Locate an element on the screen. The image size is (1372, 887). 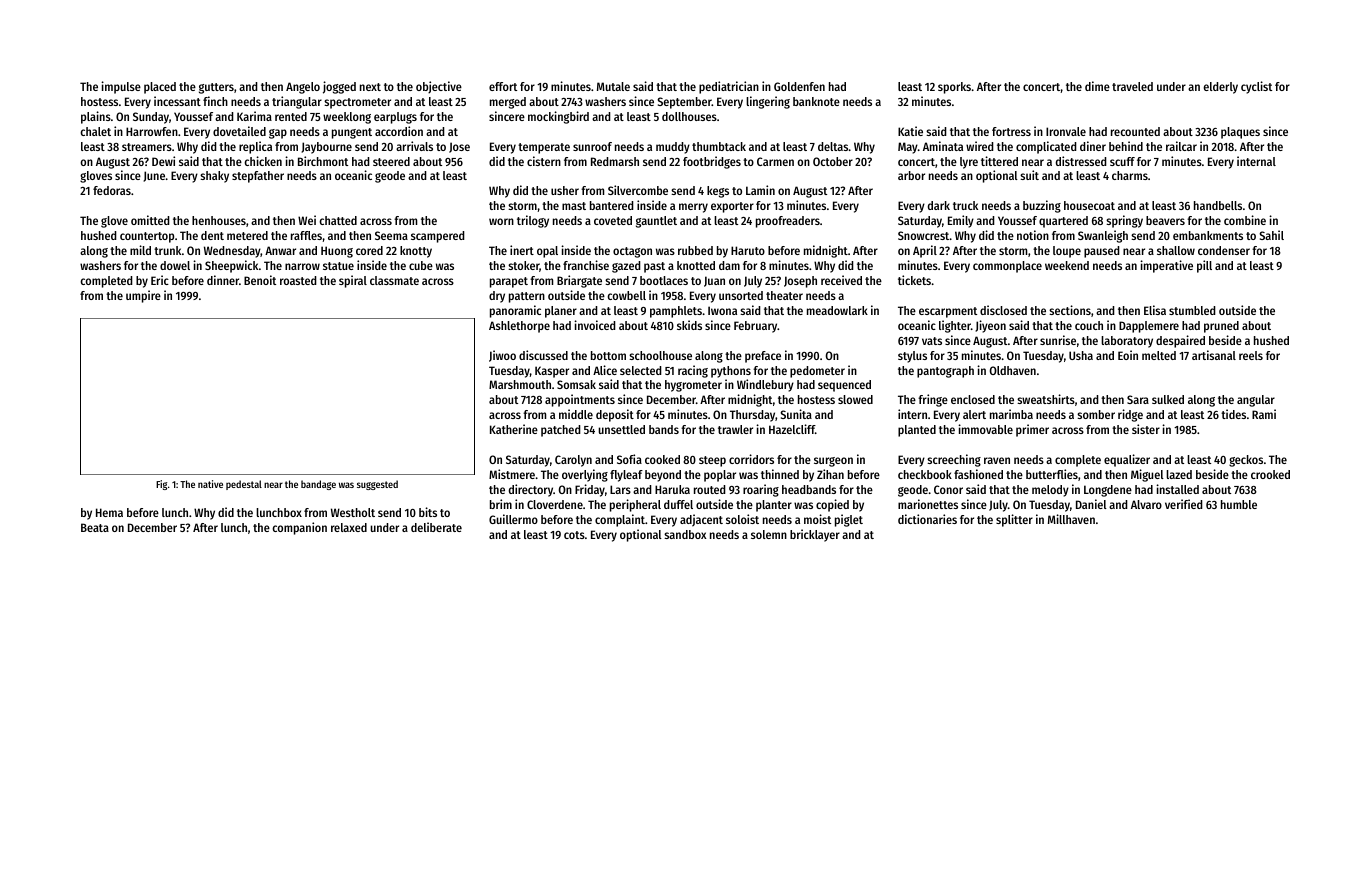
native is located at coordinates (210, 484).
